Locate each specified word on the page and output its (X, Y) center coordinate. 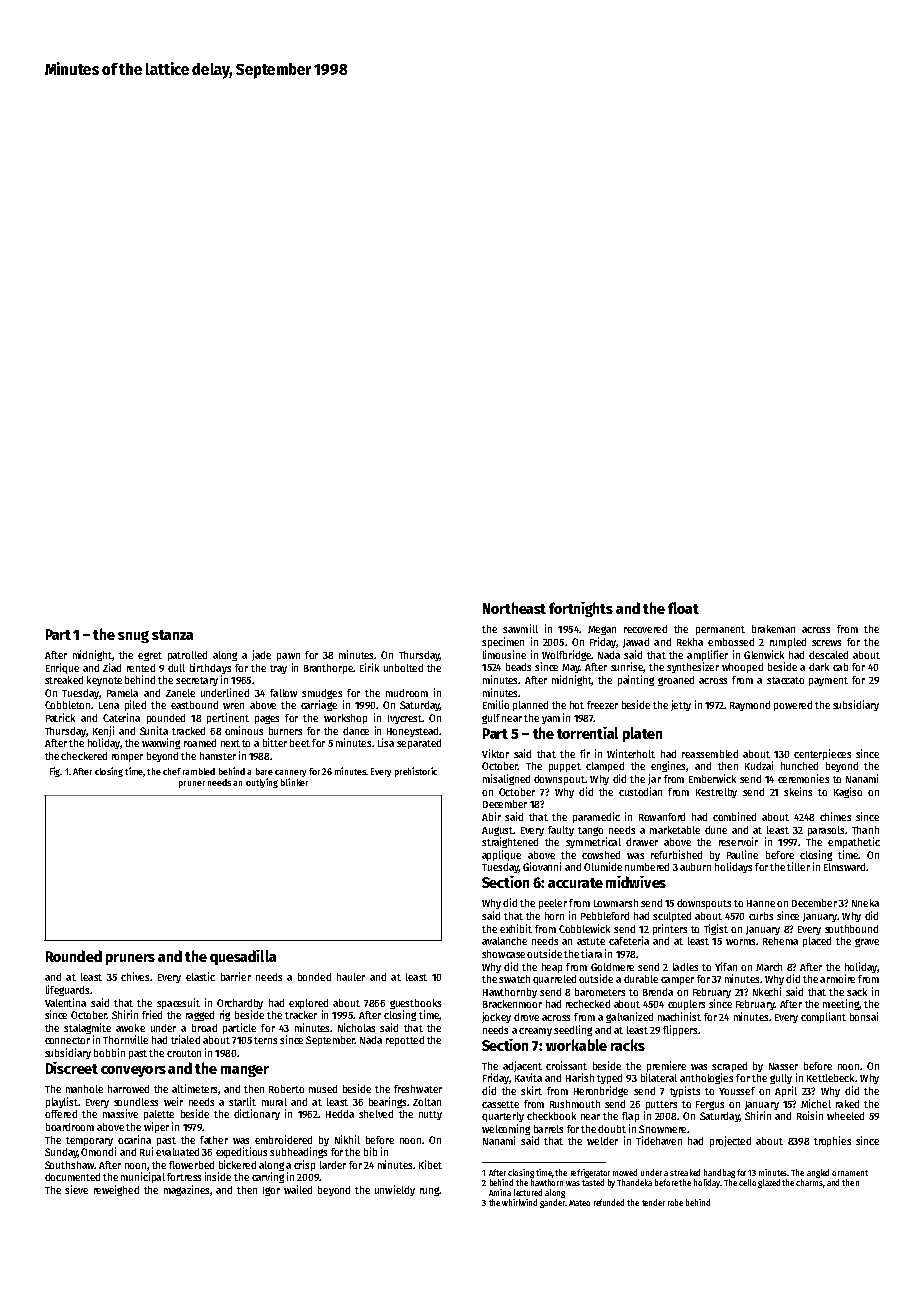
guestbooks (415, 1004)
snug (133, 637)
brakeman (773, 629)
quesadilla (243, 957)
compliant (823, 1017)
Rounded (74, 956)
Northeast (514, 608)
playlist (62, 1102)
